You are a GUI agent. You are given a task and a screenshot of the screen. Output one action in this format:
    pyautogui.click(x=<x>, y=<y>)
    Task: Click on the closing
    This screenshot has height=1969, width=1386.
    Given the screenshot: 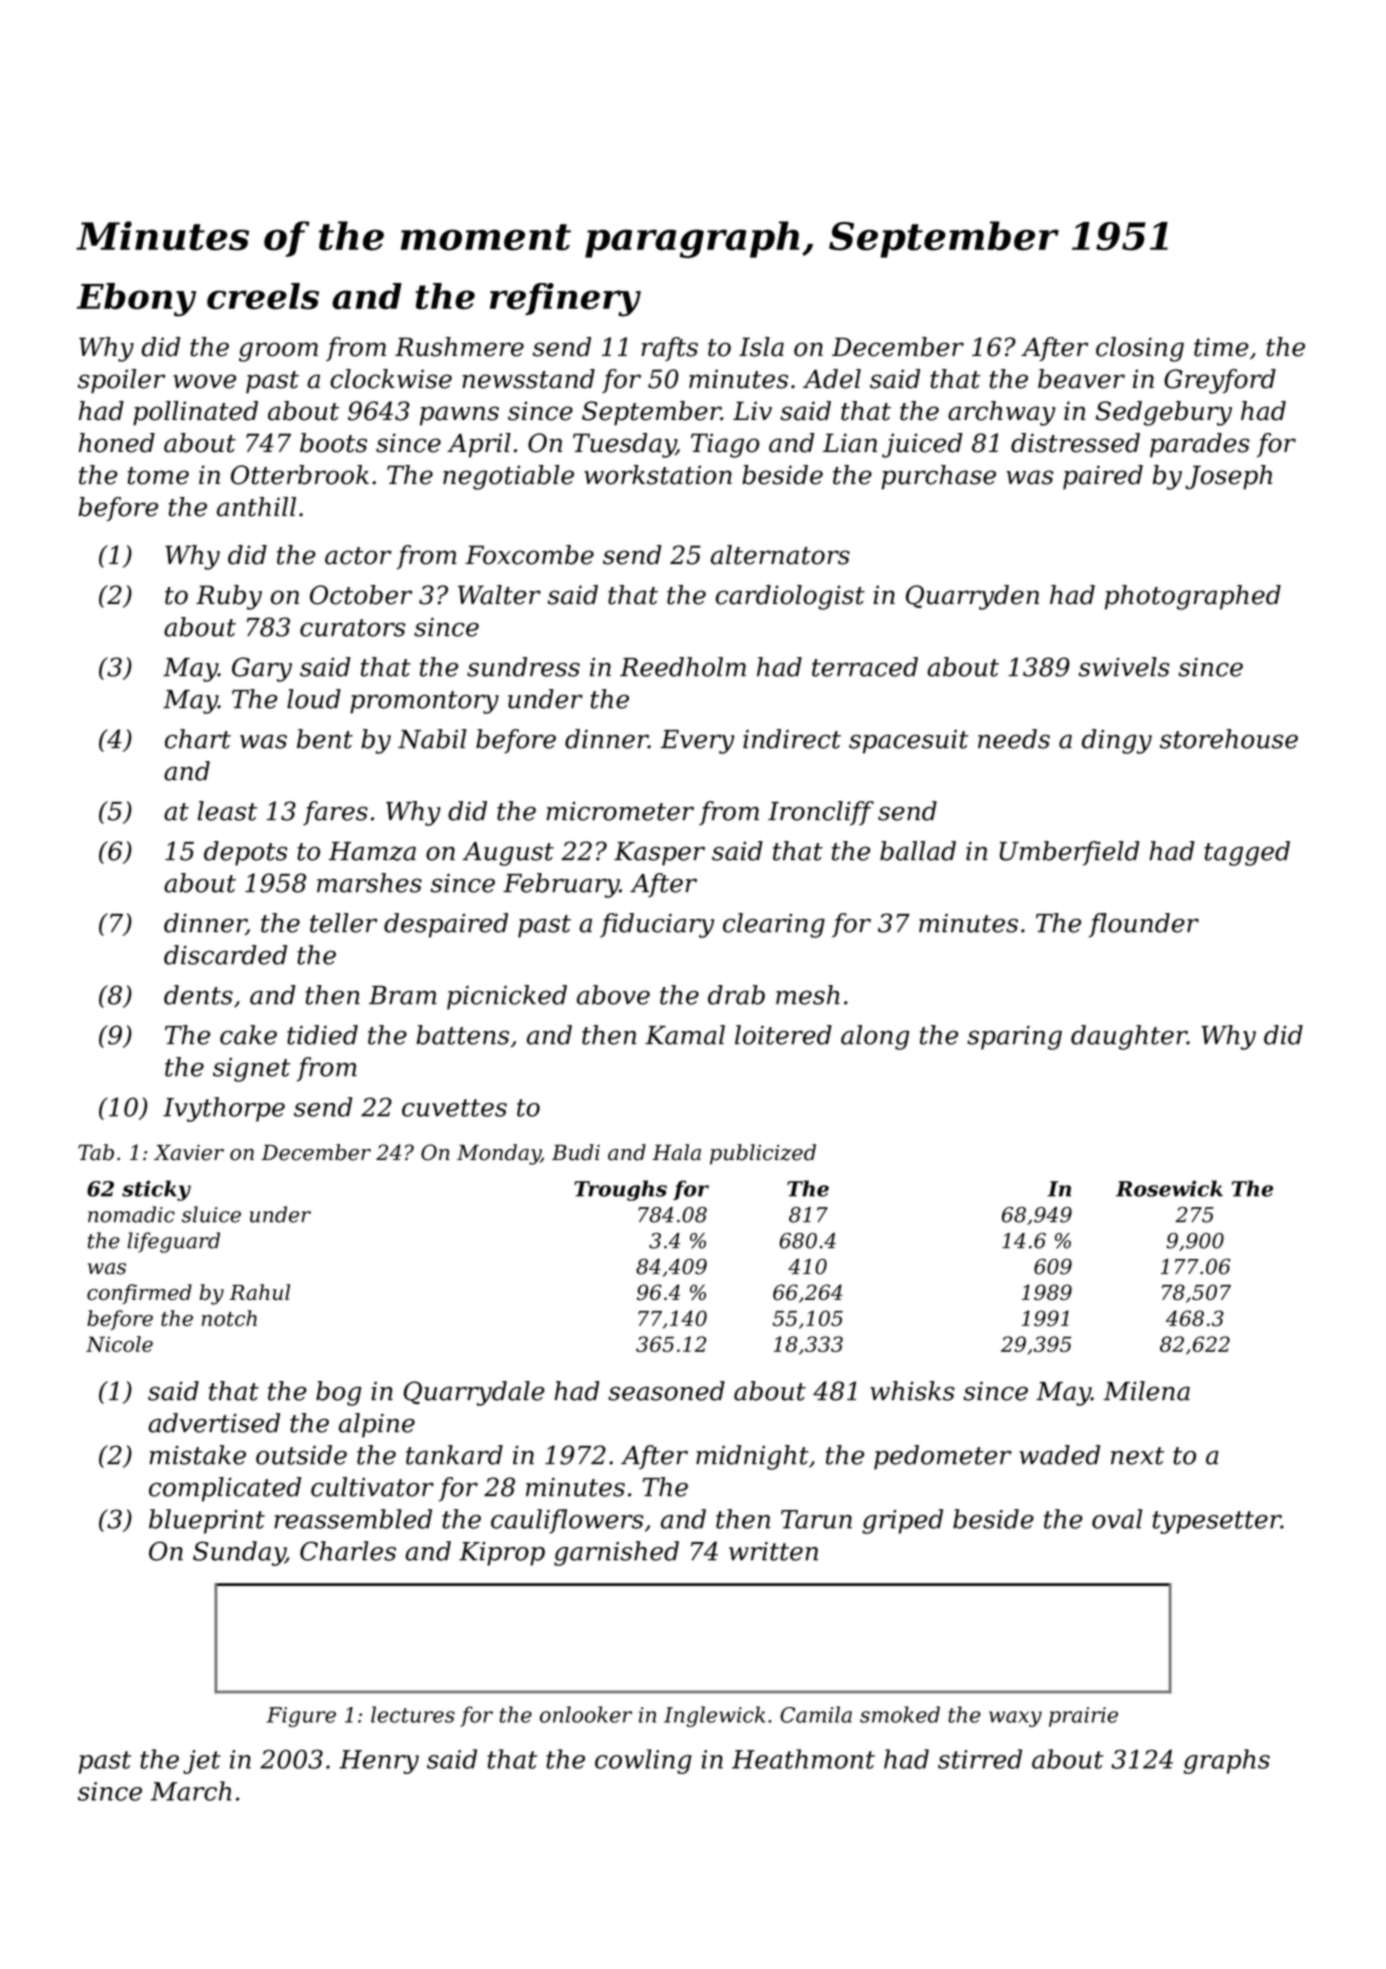 What is the action you would take?
    pyautogui.click(x=1140, y=349)
